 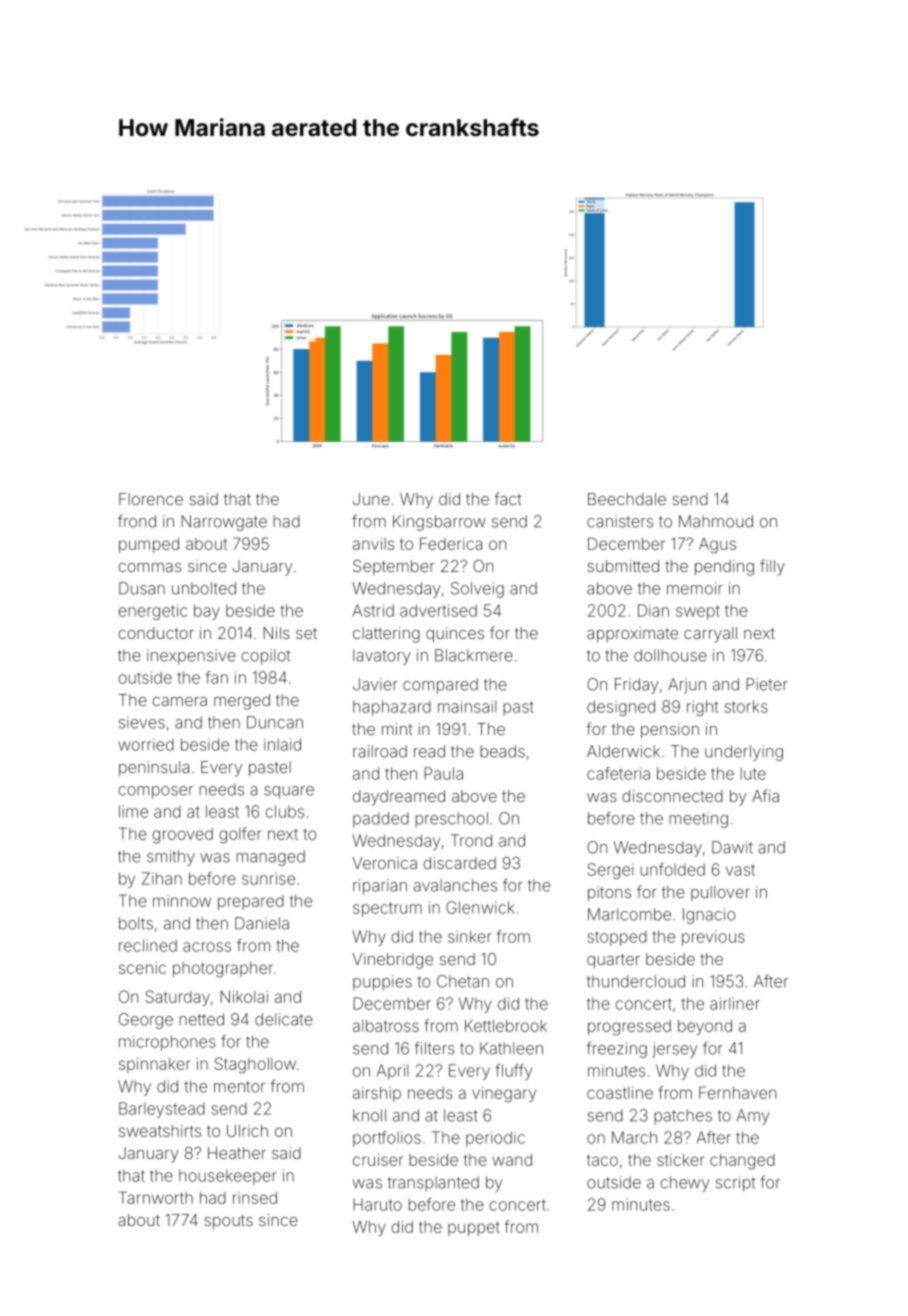 I want to click on progressed, so click(x=629, y=1028).
